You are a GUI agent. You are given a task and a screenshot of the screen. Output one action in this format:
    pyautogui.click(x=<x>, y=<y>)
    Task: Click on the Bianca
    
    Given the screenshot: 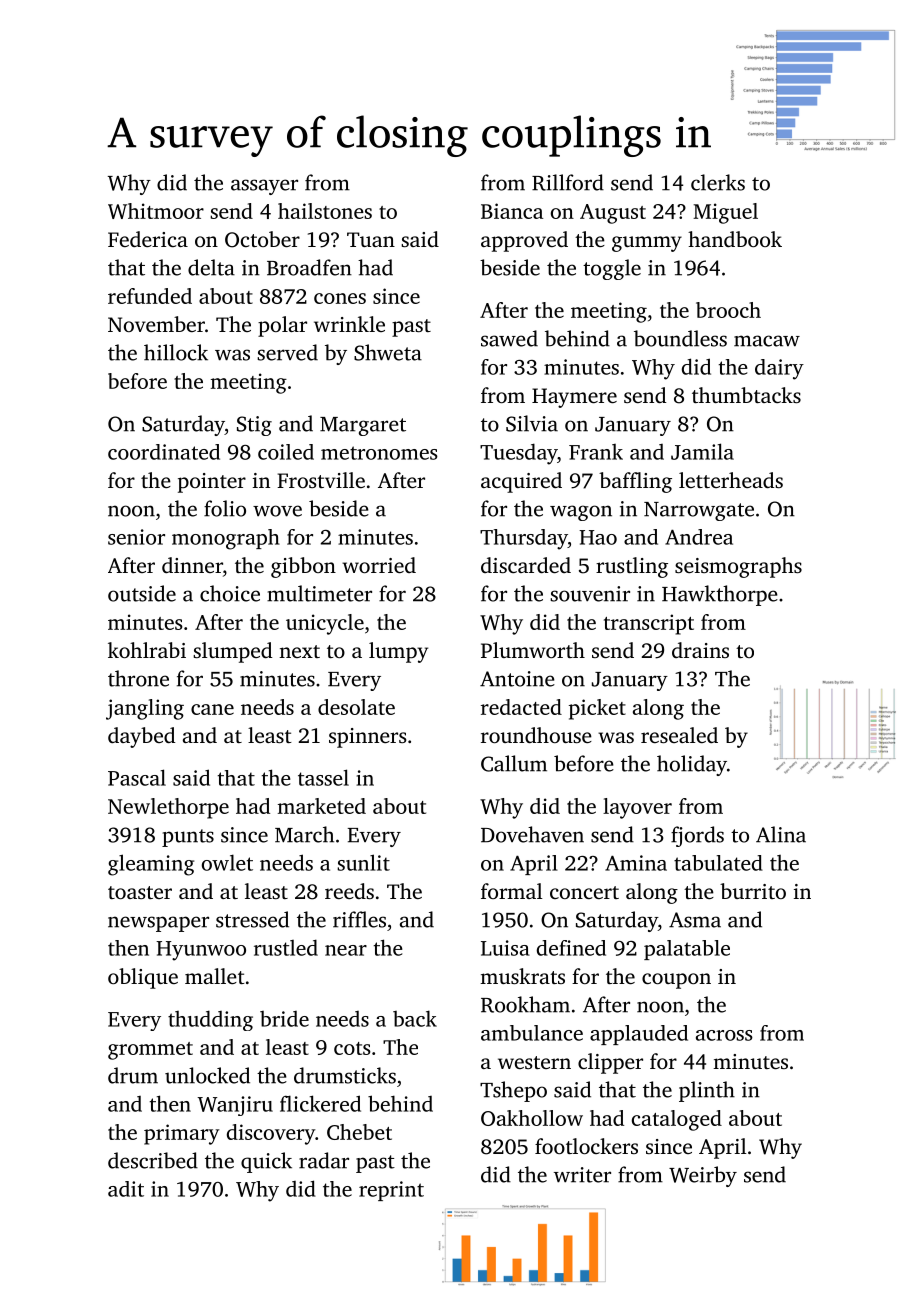 What is the action you would take?
    pyautogui.click(x=512, y=211)
